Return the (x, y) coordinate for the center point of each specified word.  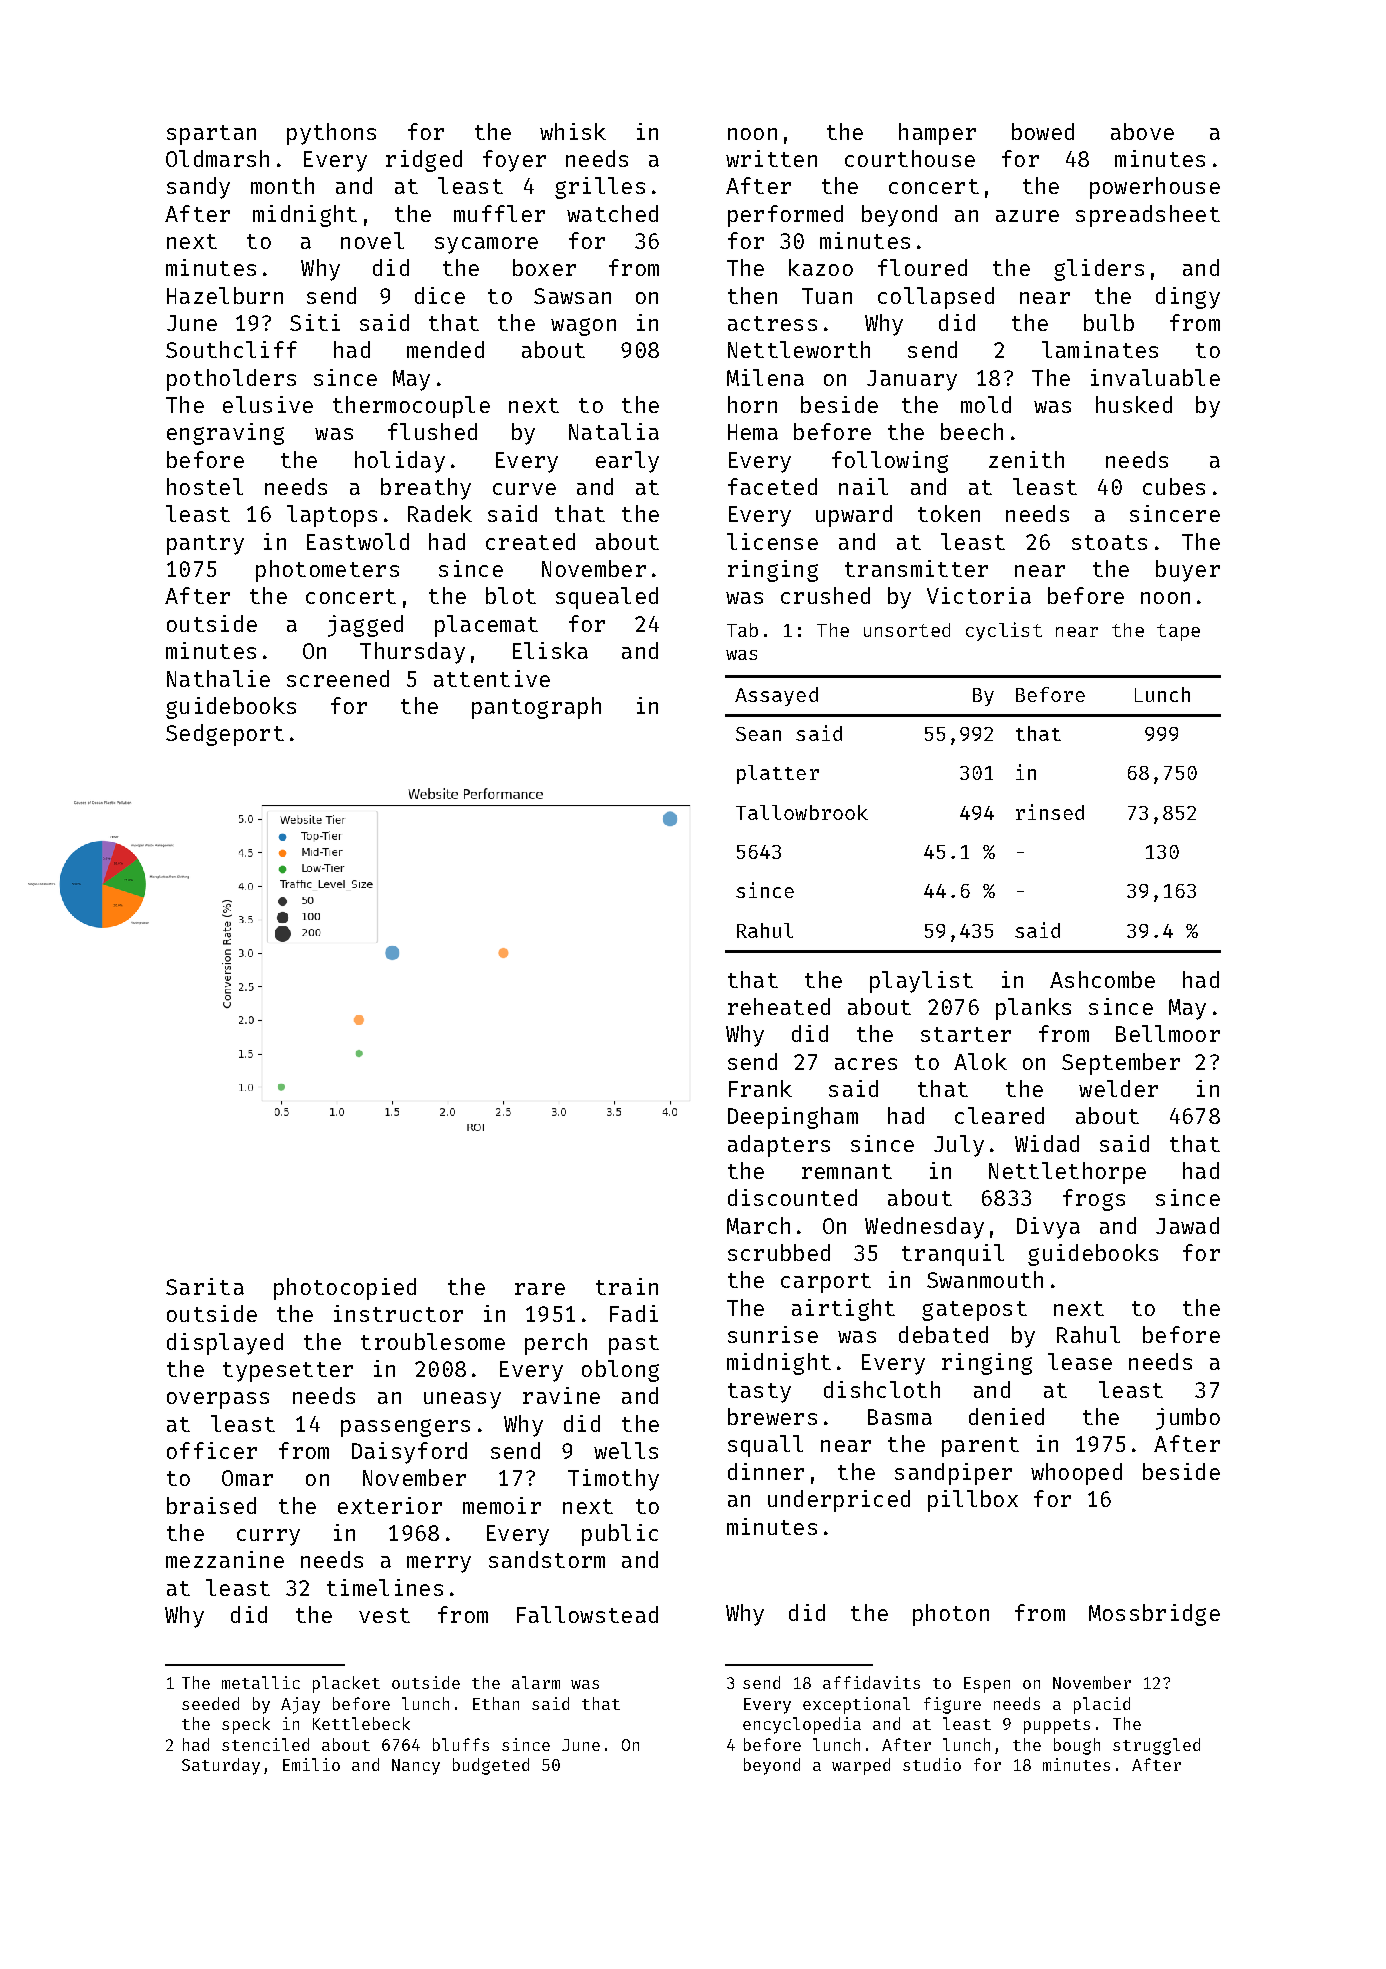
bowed (1043, 131)
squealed (607, 598)
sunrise (773, 1334)
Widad (1047, 1143)
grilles (600, 188)
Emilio (311, 1764)
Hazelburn (225, 295)
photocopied (345, 1289)
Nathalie (218, 678)
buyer (1188, 571)
